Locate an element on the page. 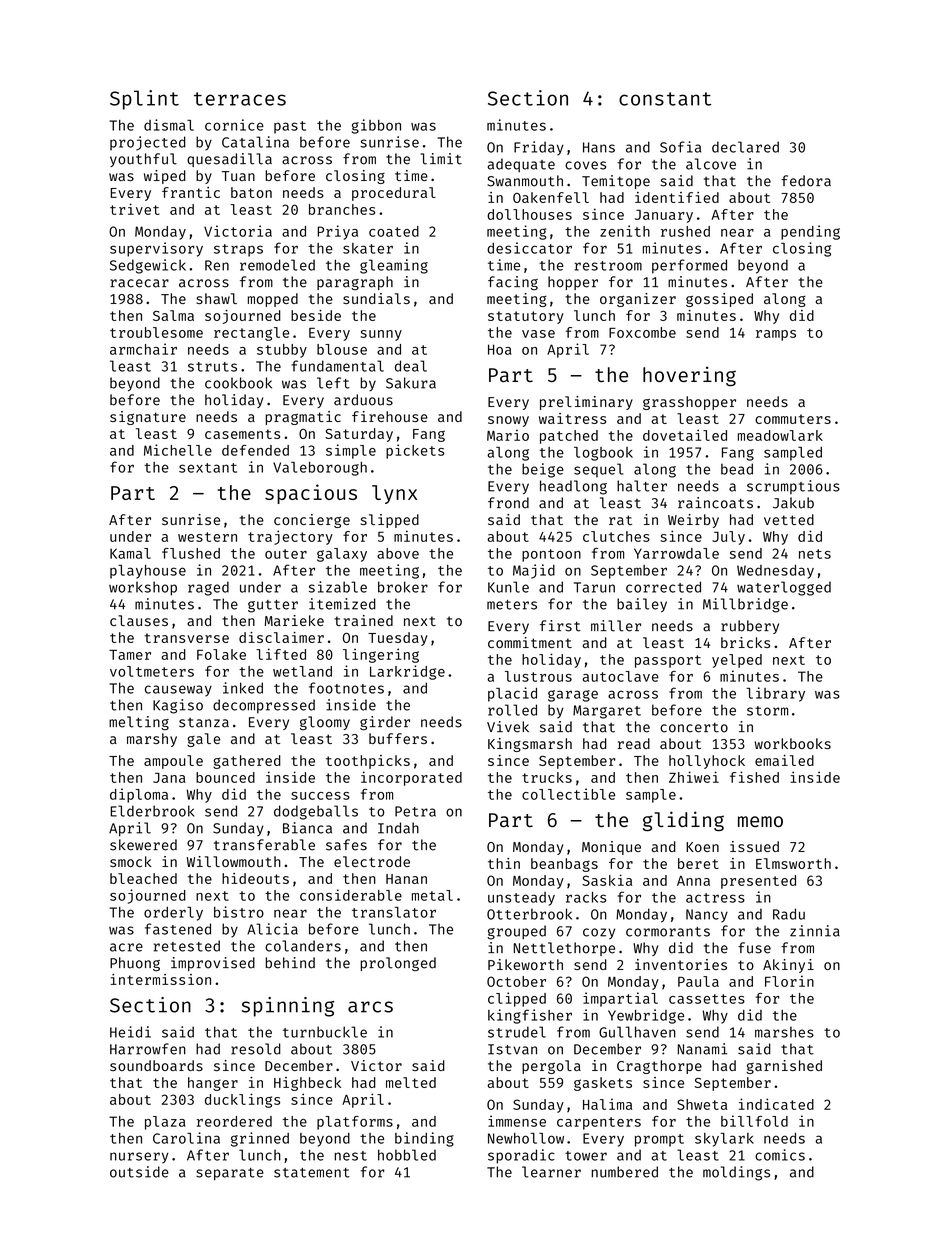  Hoa is located at coordinates (500, 349).
